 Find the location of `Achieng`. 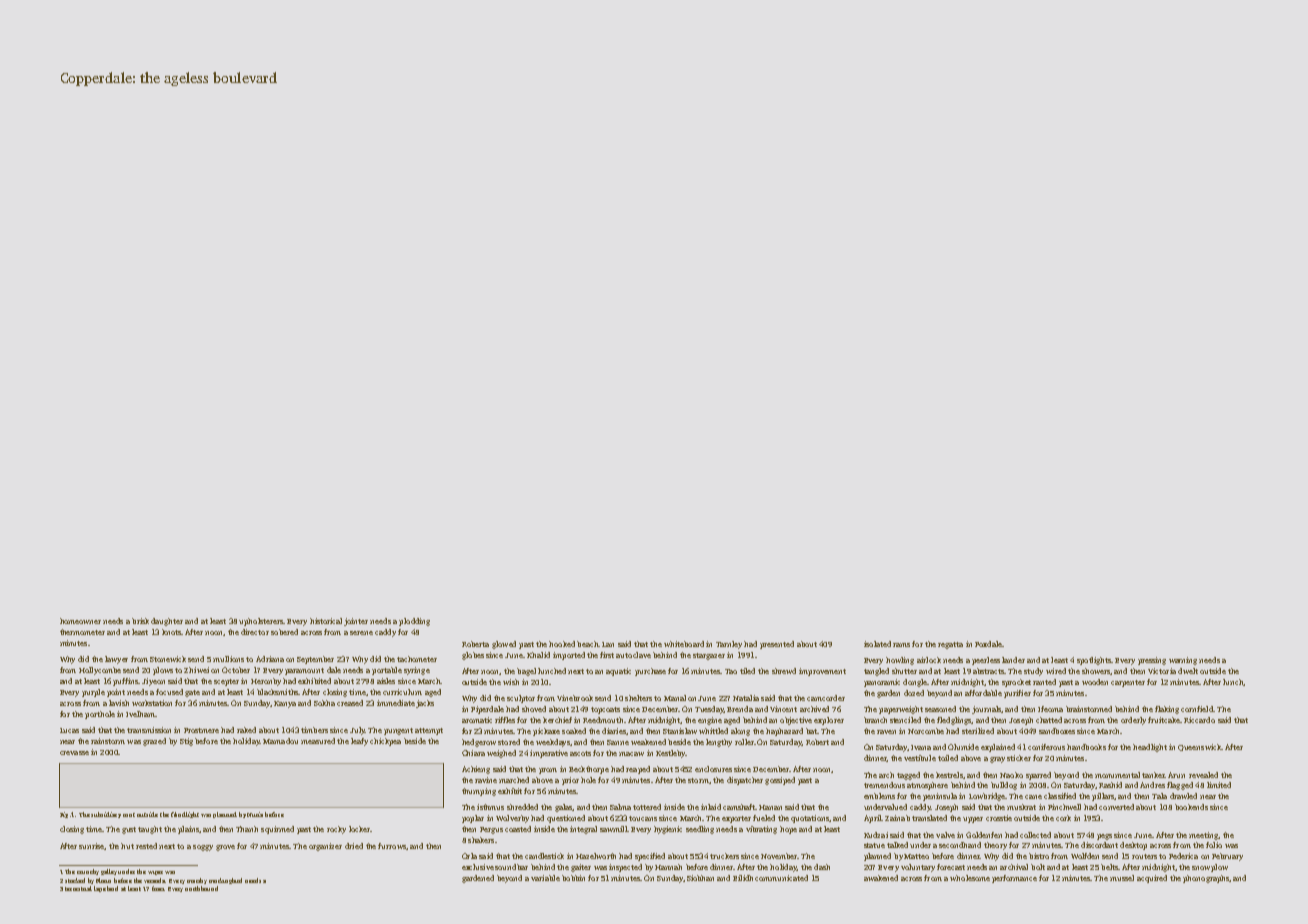

Achieng is located at coordinates (476, 770).
